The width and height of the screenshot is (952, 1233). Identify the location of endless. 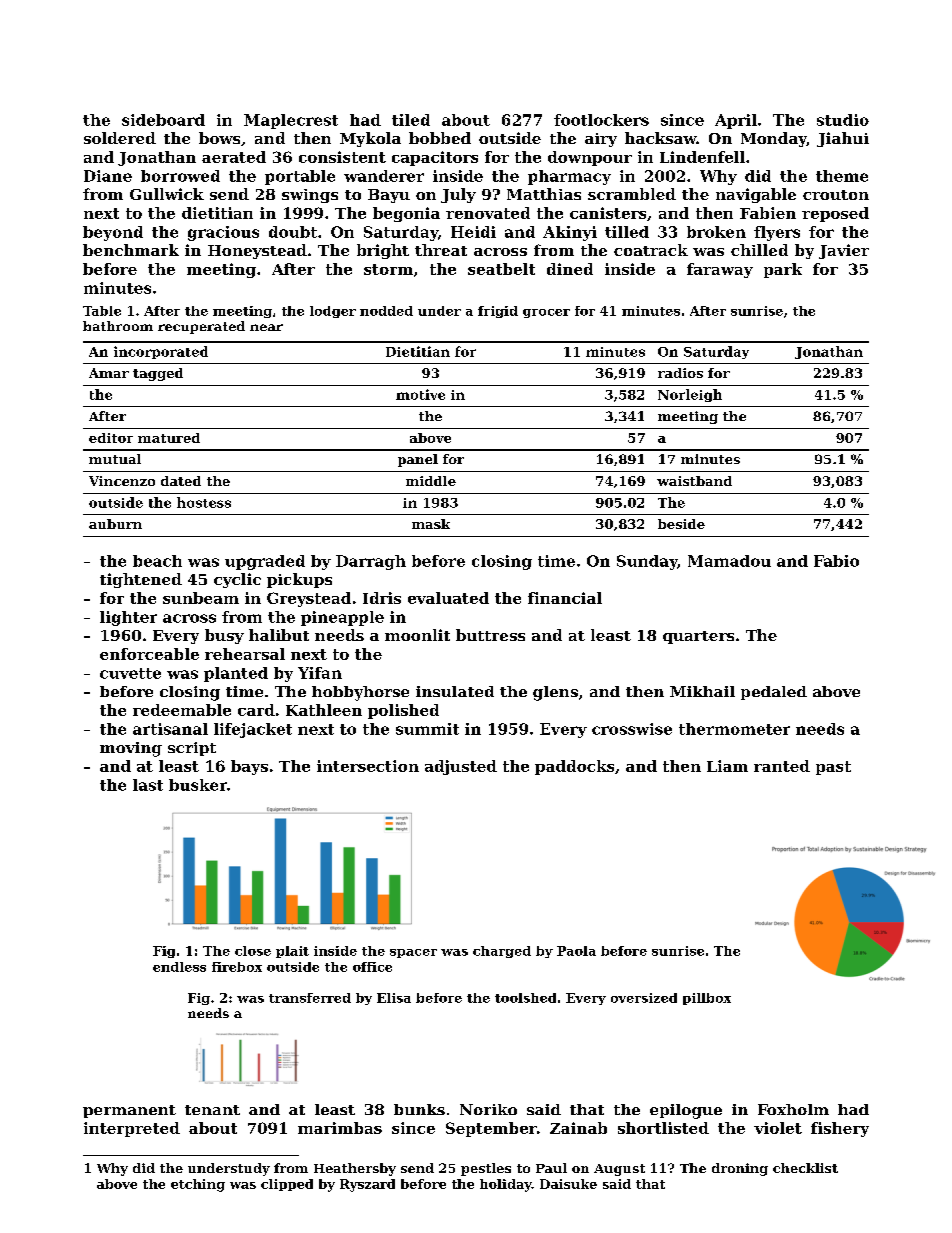
(179, 967).
